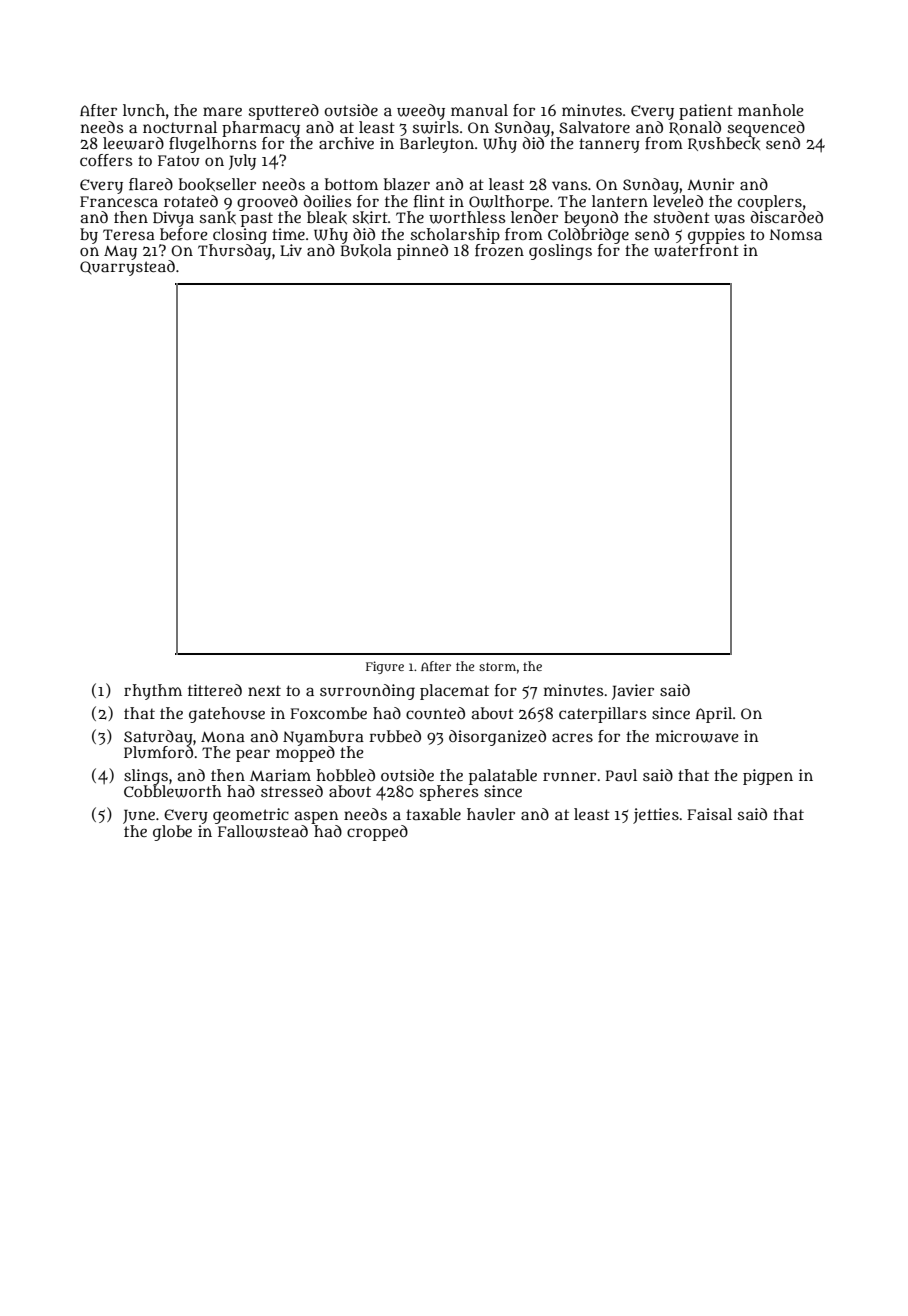 The height and width of the screenshot is (1316, 908). I want to click on Javier, so click(633, 692).
